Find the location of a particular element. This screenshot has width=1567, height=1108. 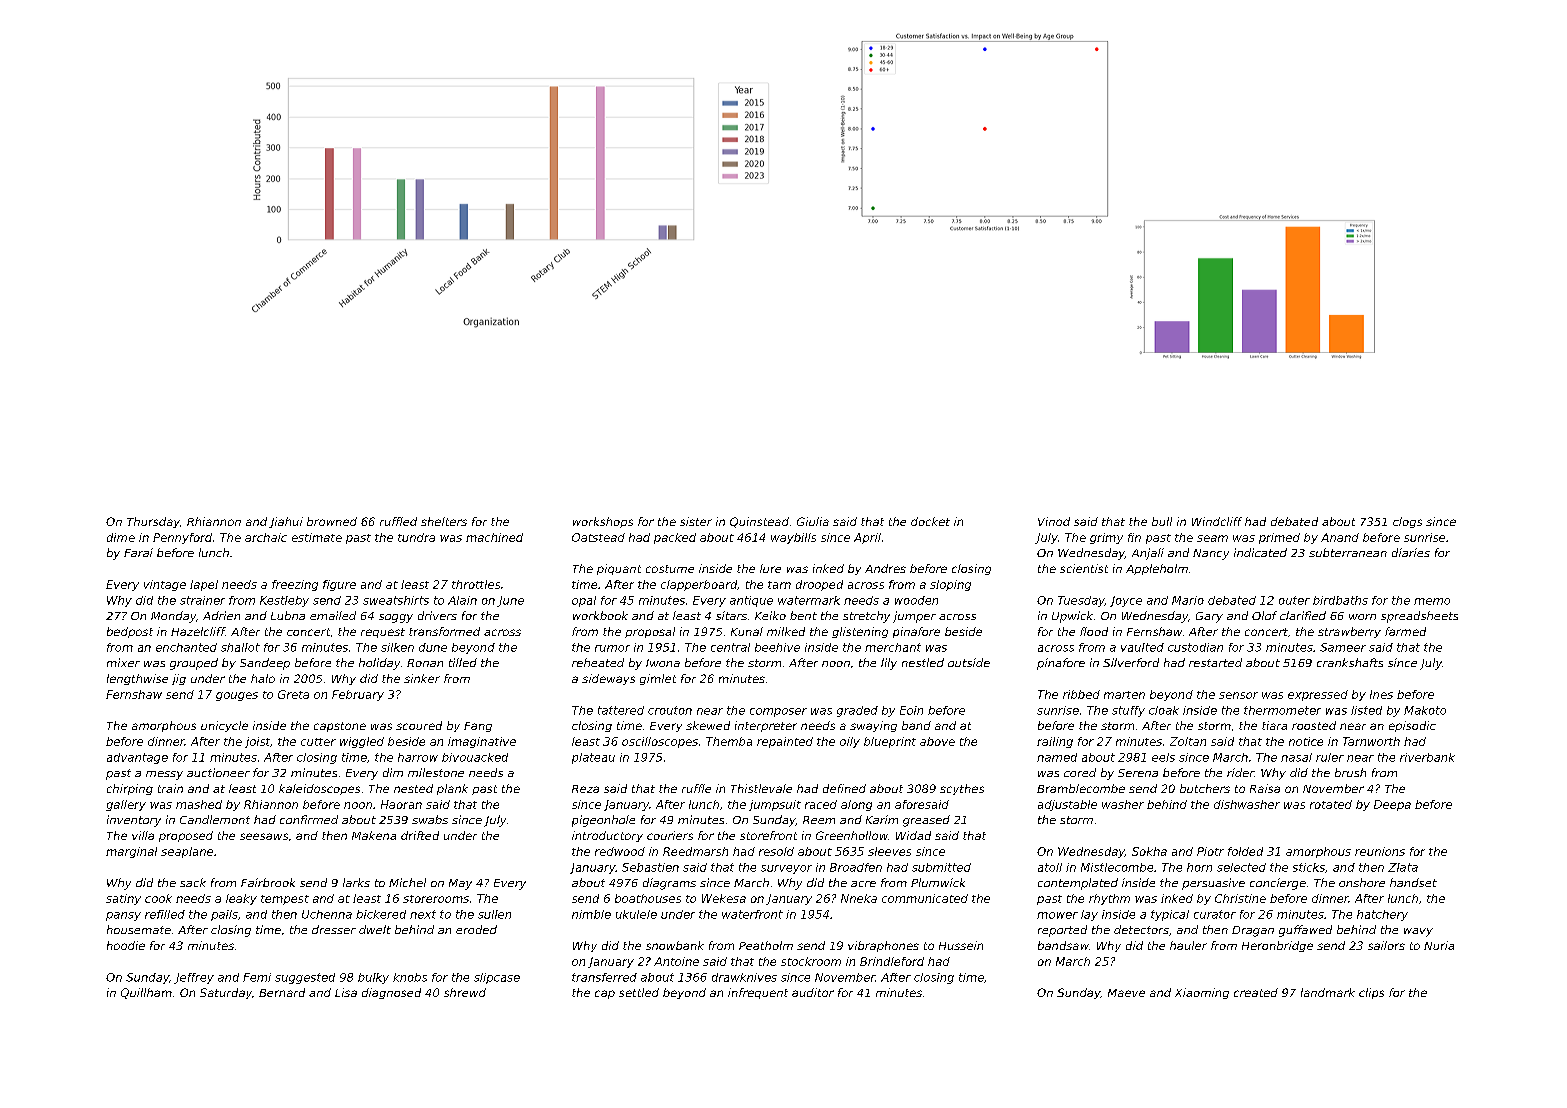

custodian is located at coordinates (1195, 647).
